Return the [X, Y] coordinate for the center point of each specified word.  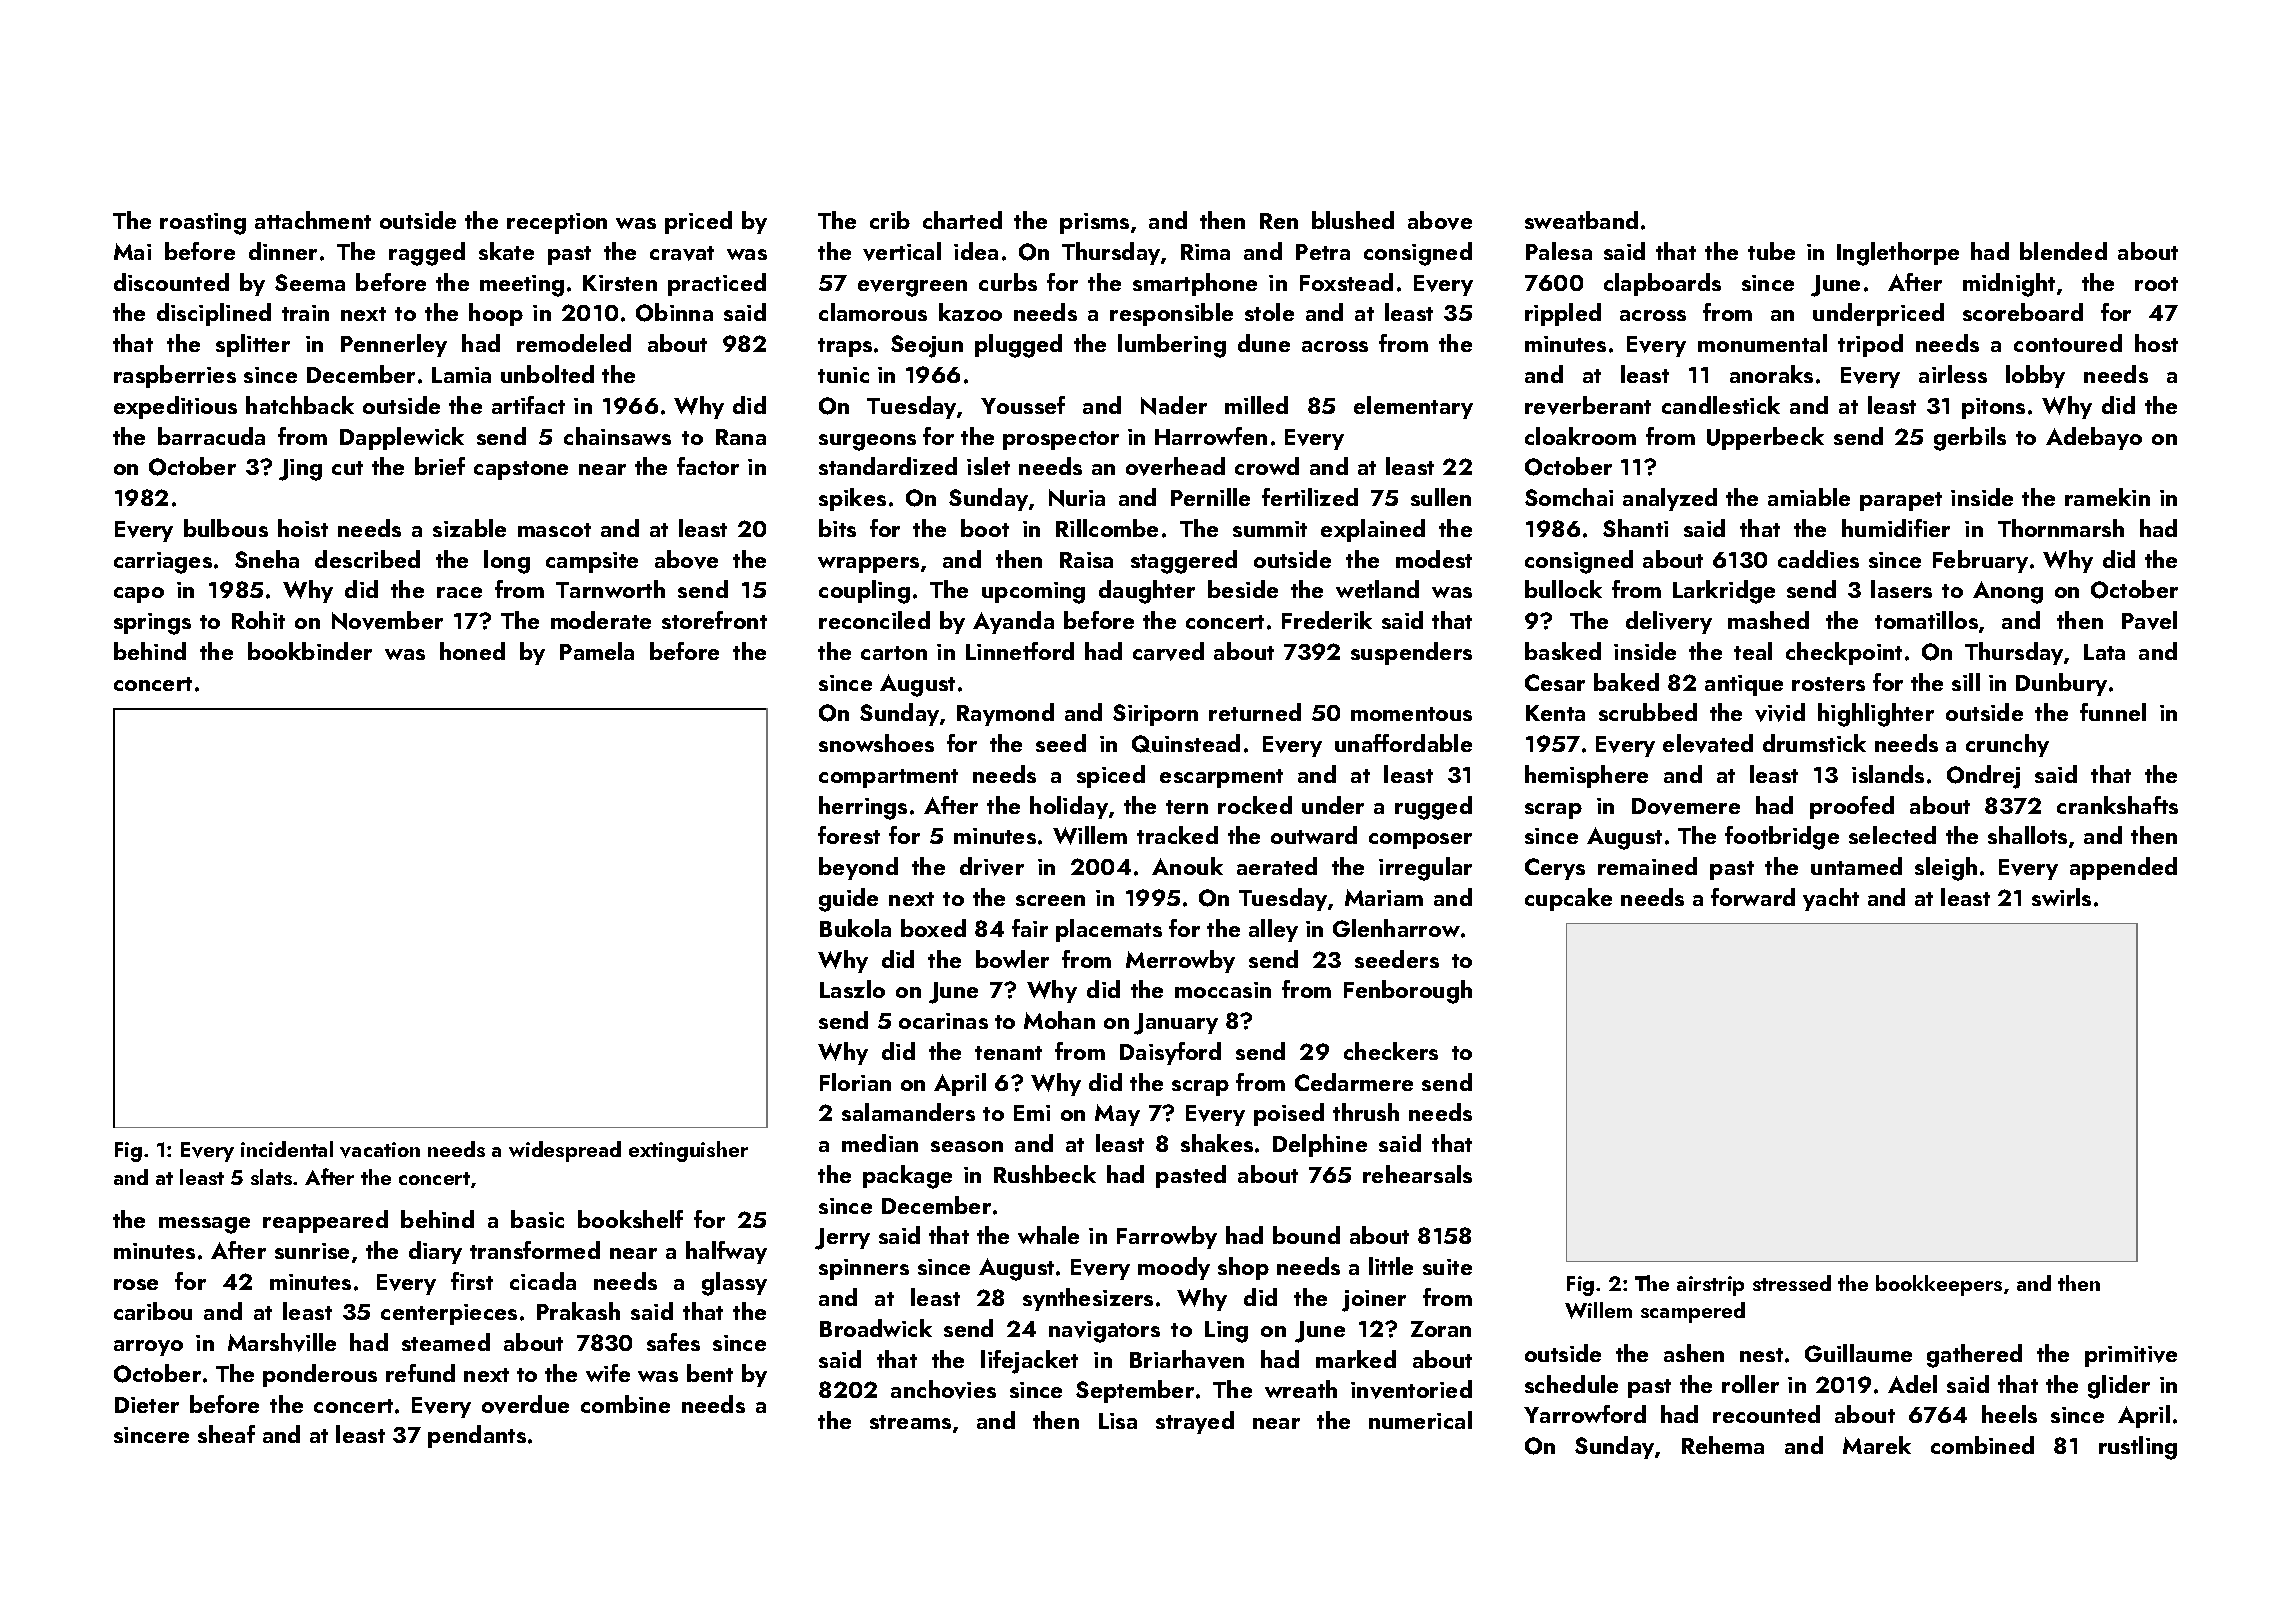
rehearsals [1417, 1174]
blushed [1353, 220]
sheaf [226, 1434]
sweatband [1581, 220]
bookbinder [310, 651]
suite [1447, 1267]
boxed [933, 928]
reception [557, 223]
